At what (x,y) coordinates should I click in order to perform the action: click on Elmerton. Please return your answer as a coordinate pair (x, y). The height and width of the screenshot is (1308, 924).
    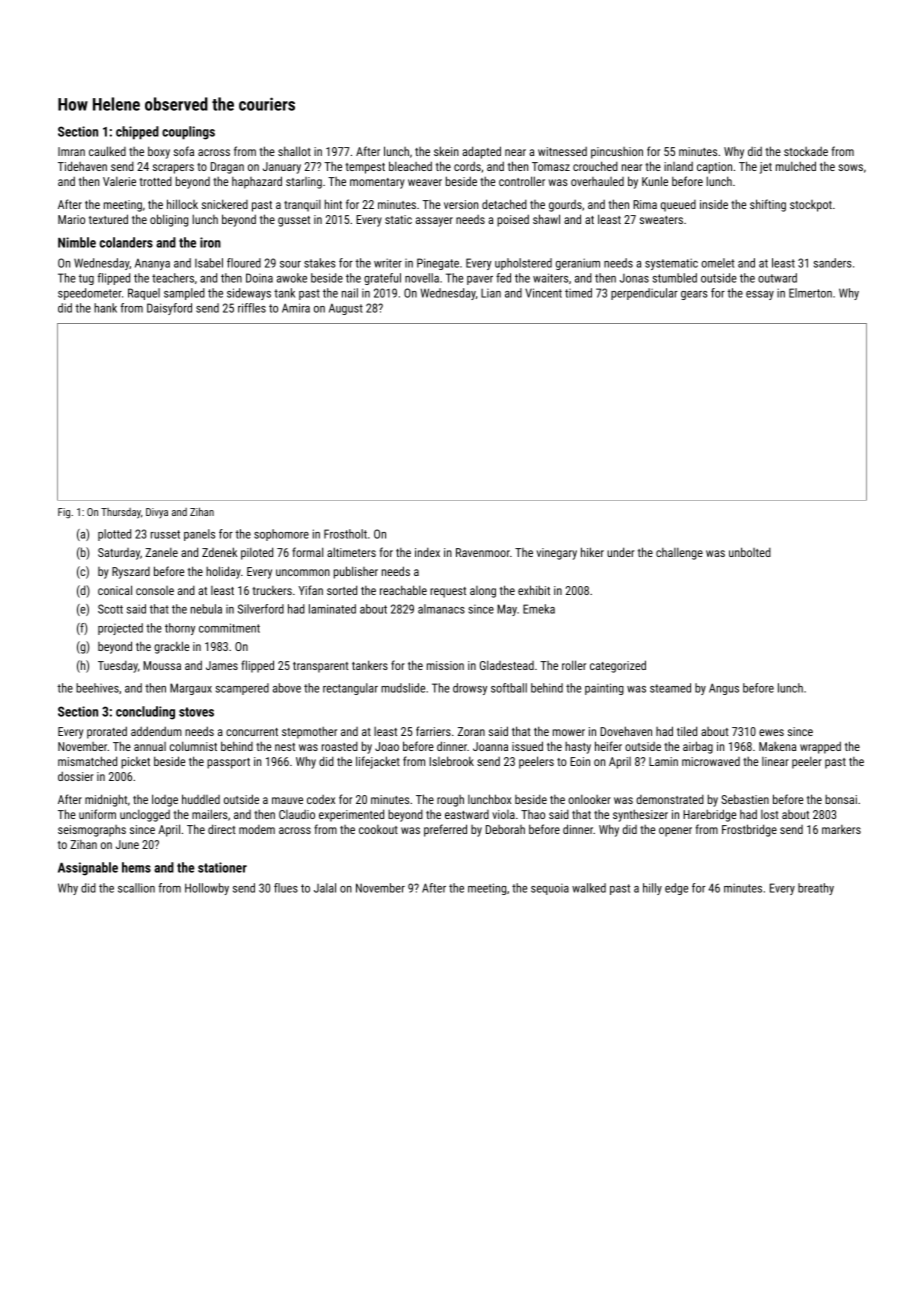
    Looking at the image, I should click on (810, 293).
